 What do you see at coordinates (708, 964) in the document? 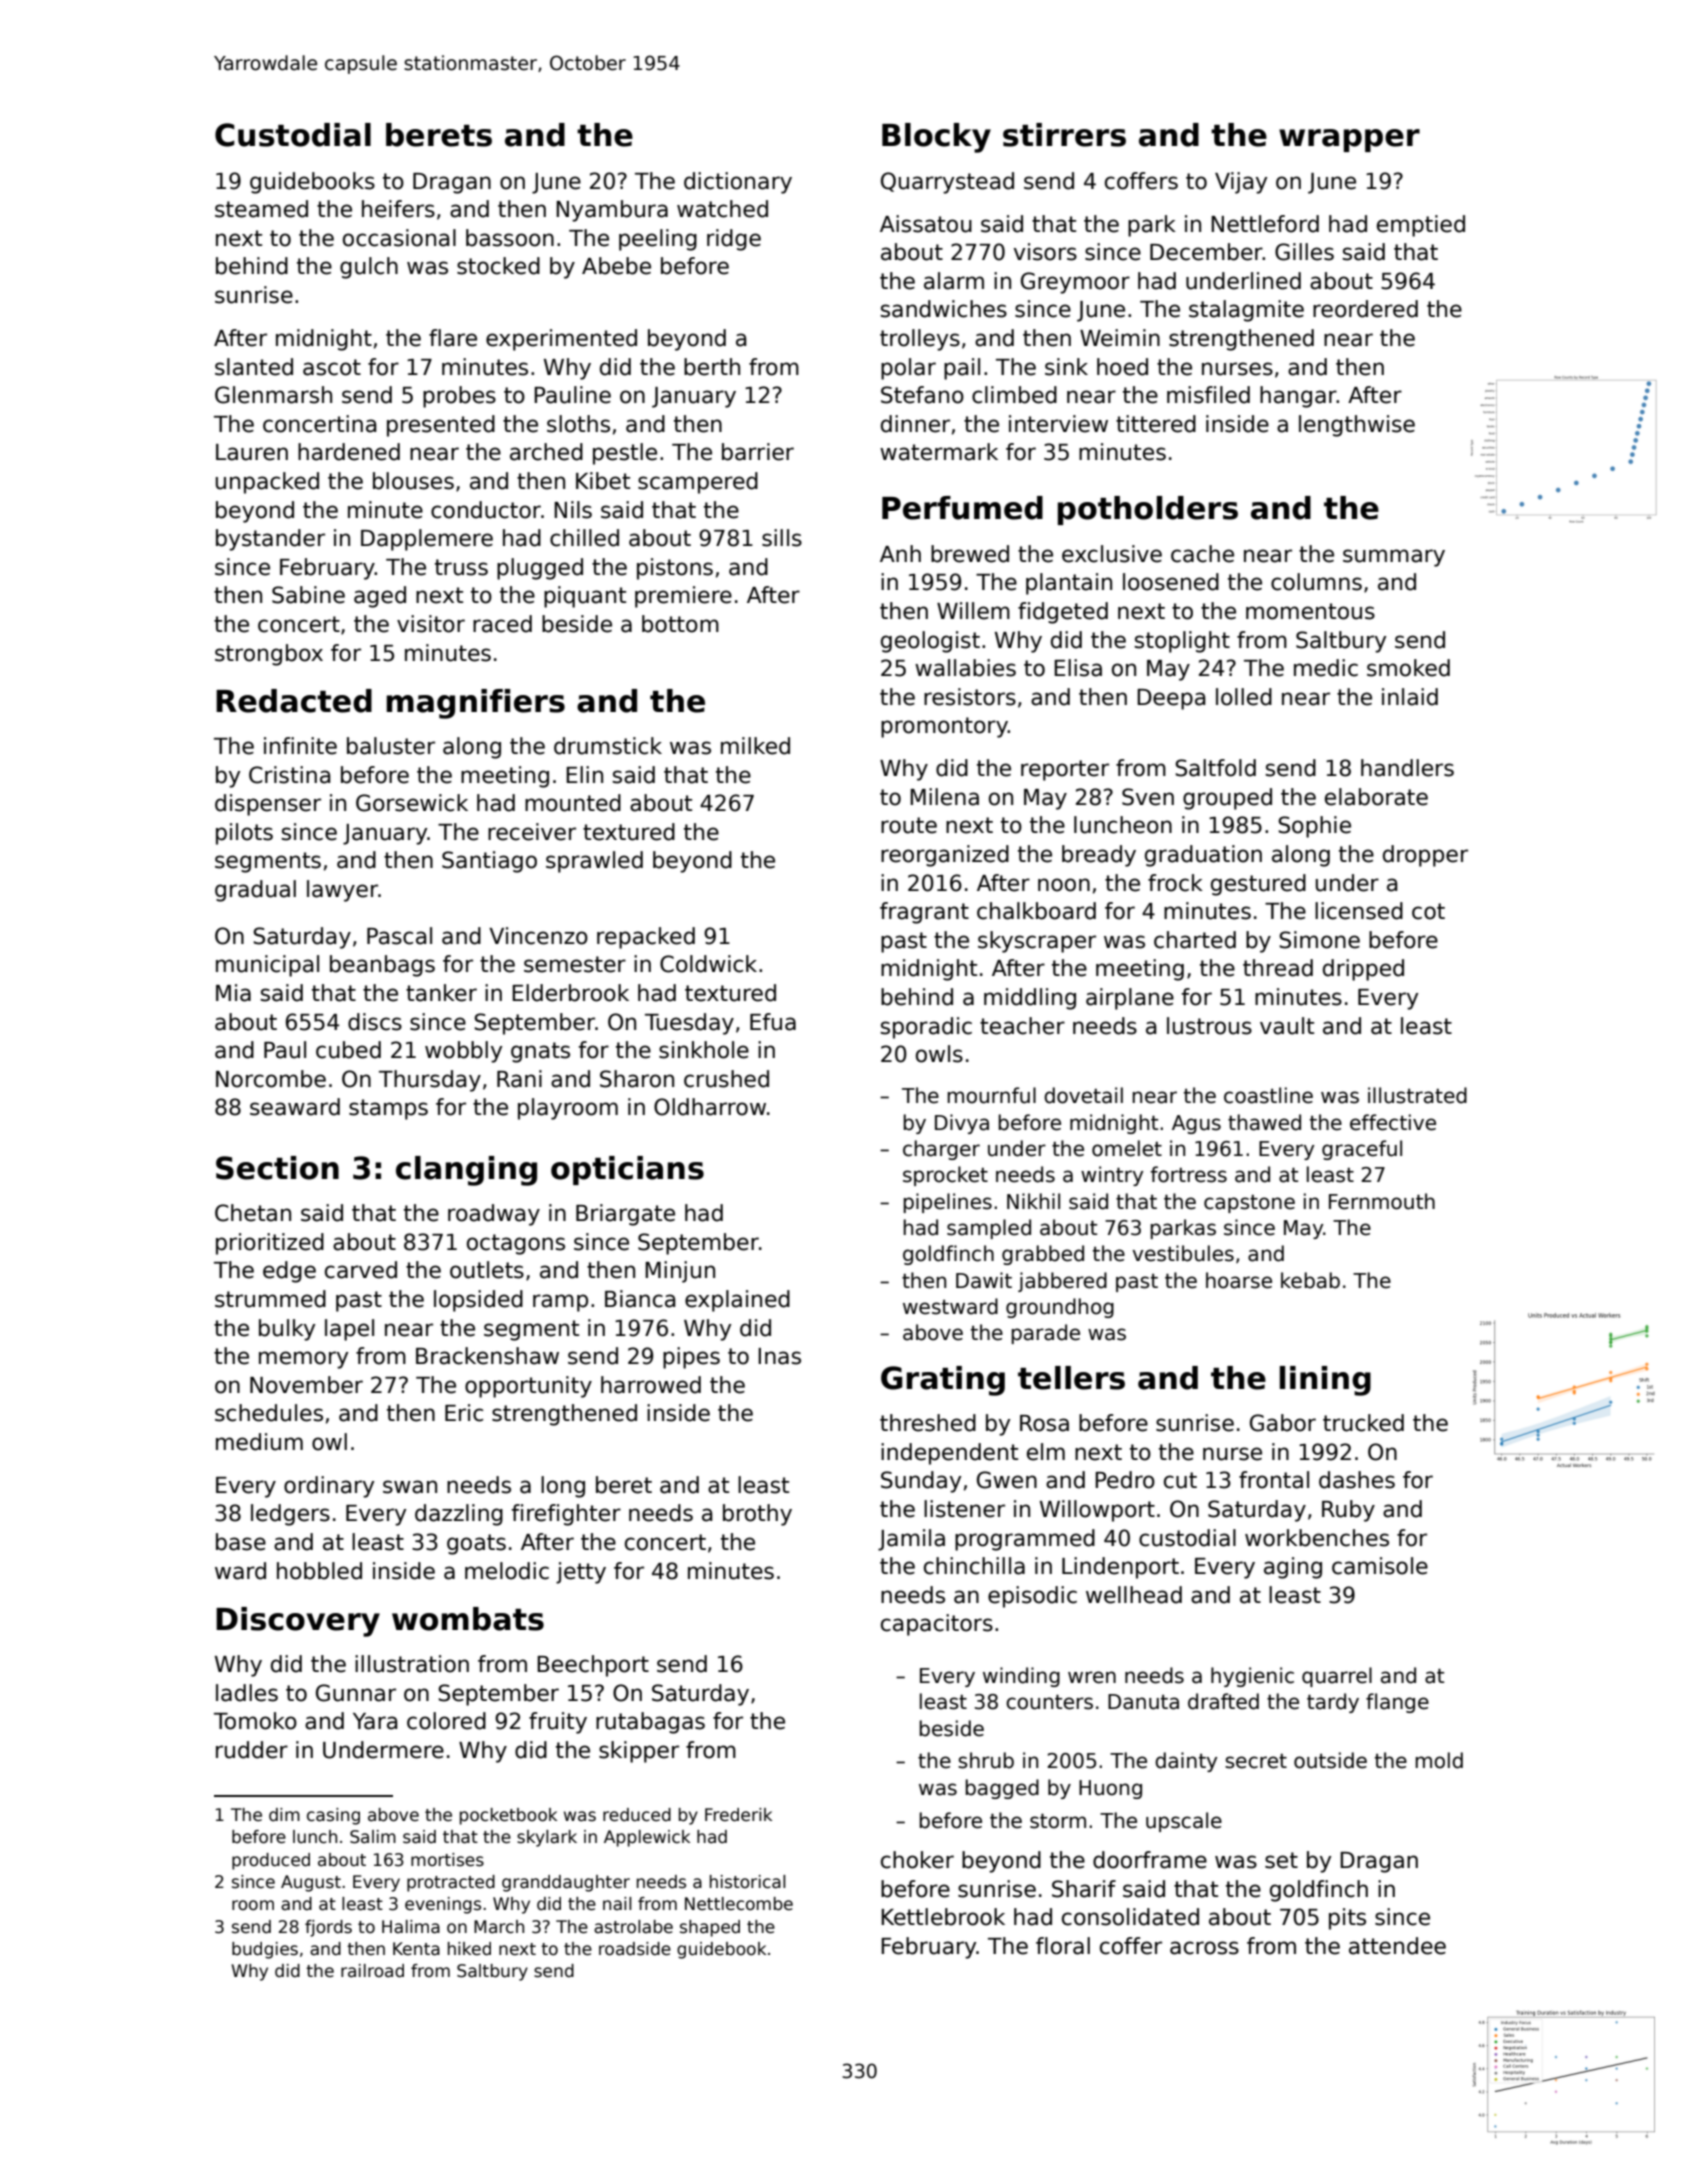
I see `Coldwick` at bounding box center [708, 964].
